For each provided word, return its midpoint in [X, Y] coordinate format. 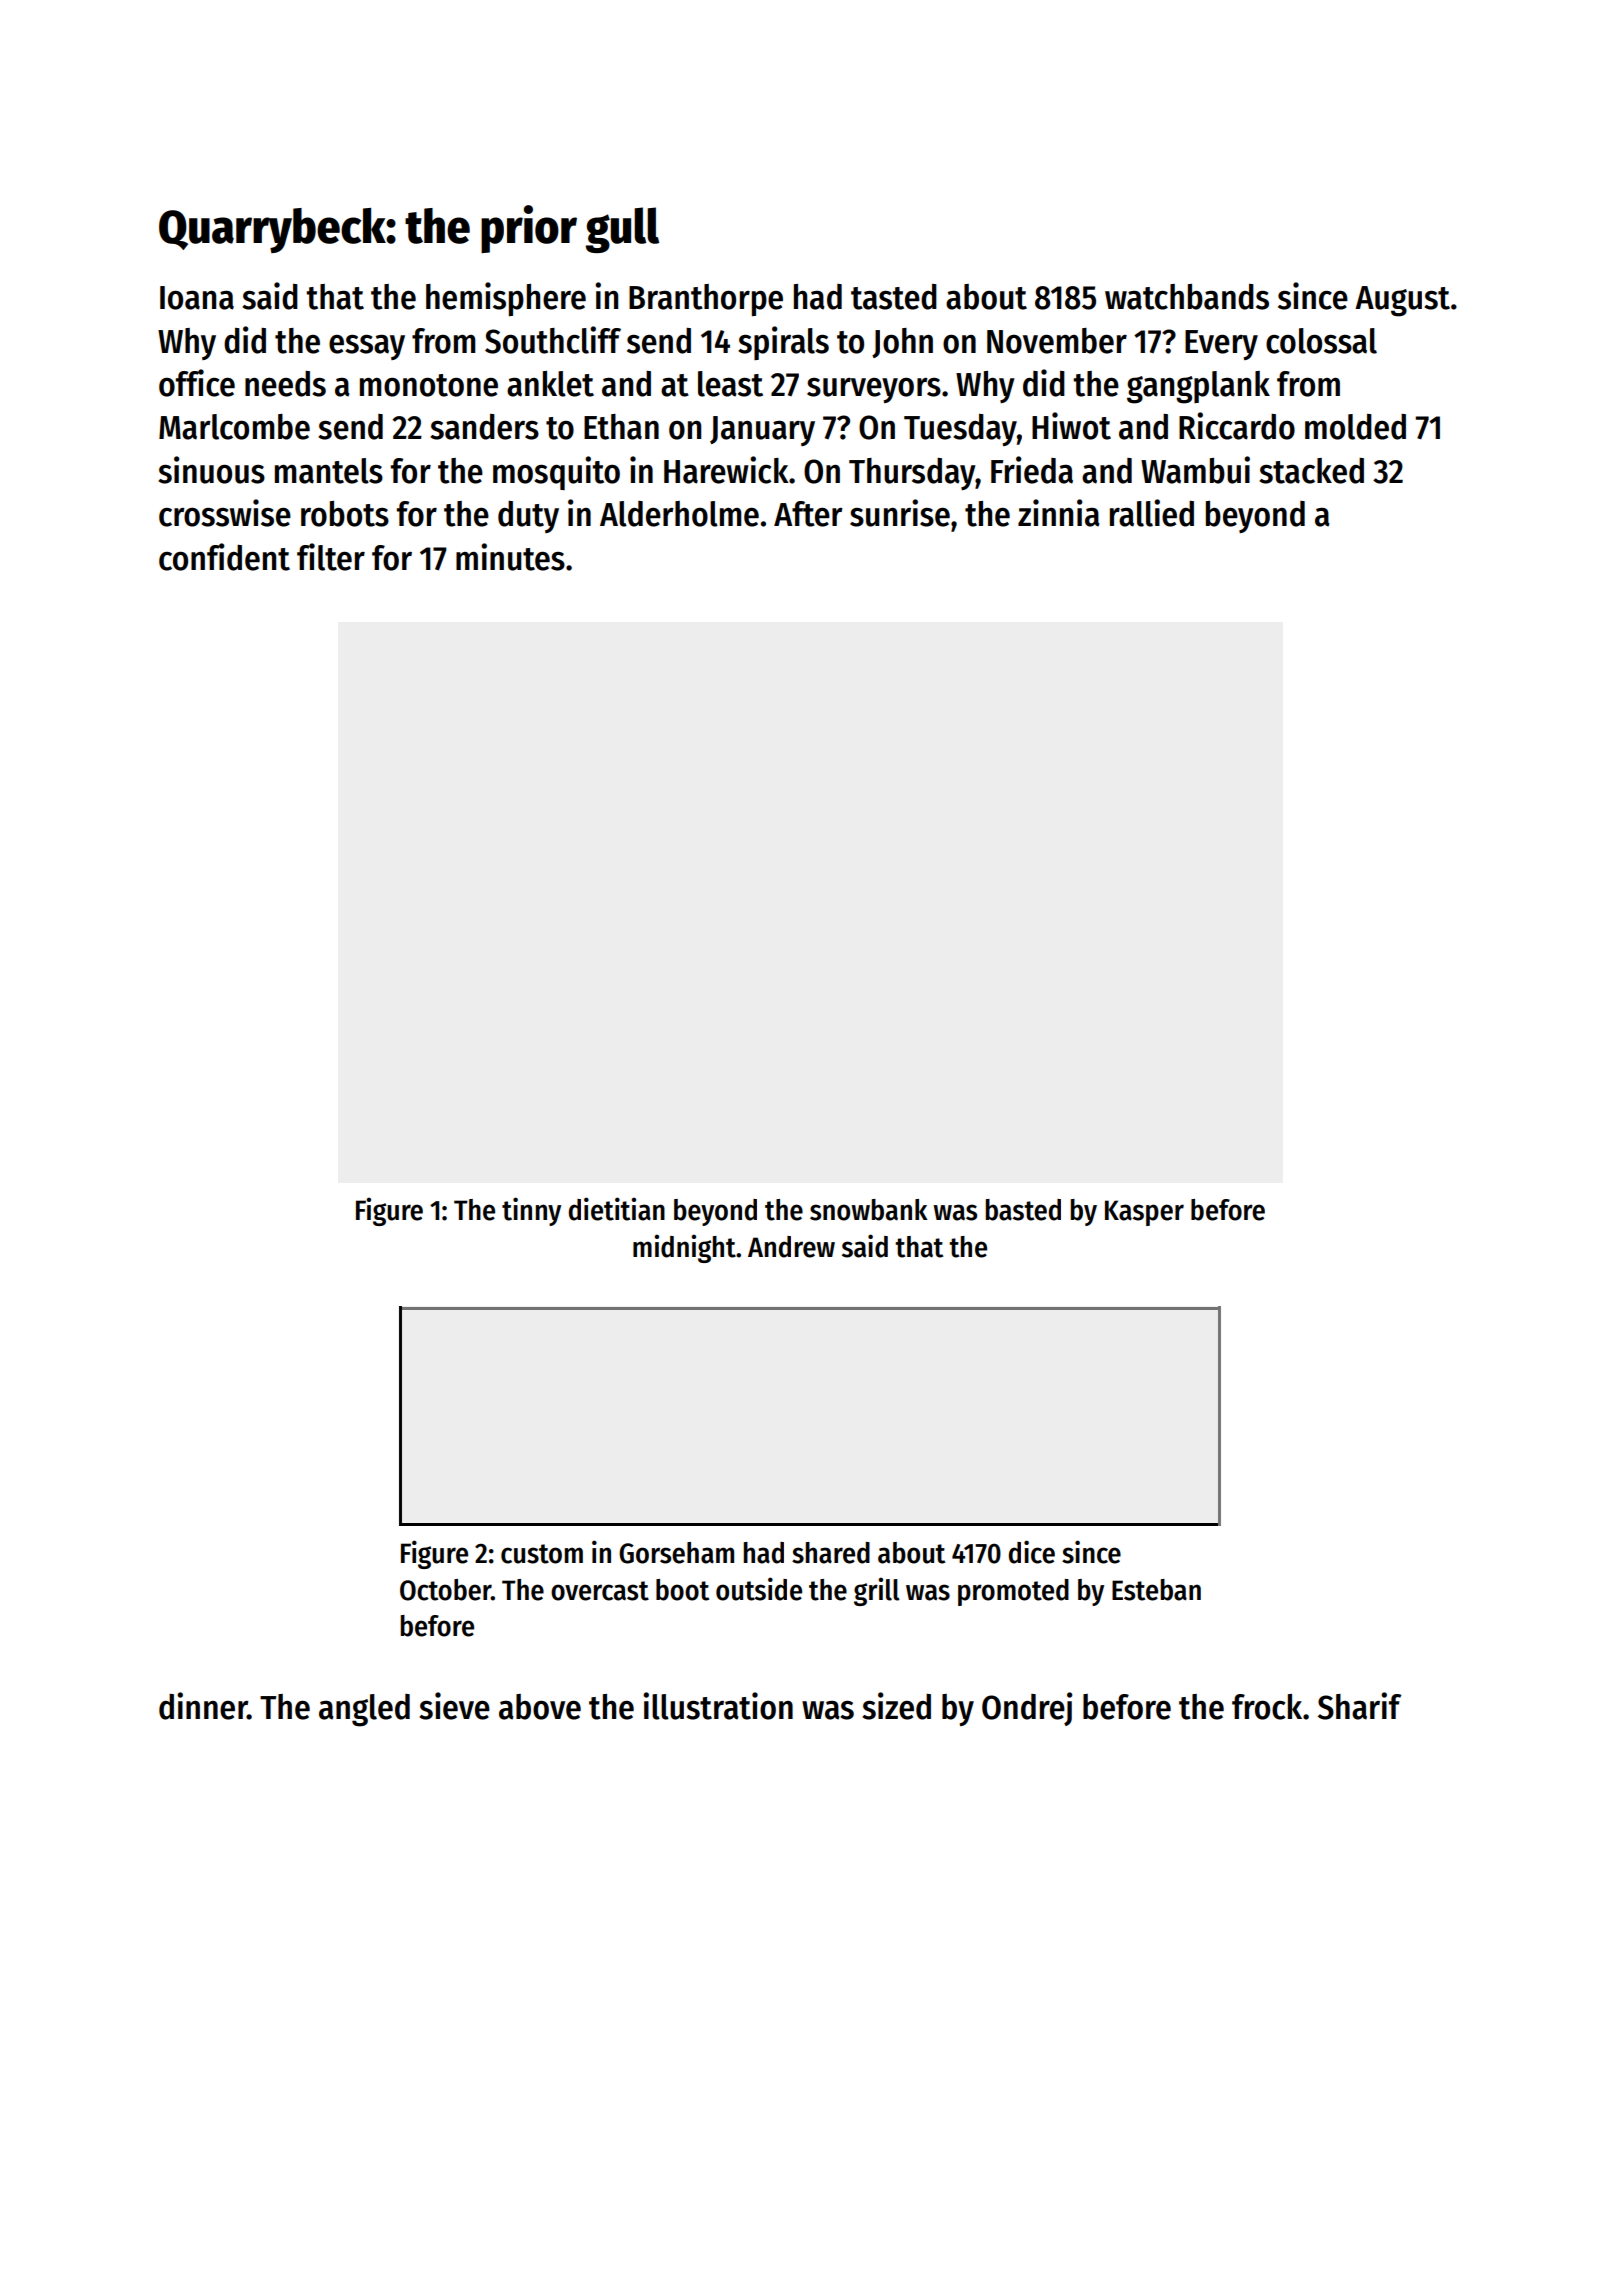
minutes [510, 557]
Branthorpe [706, 300]
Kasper [1144, 1213]
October [445, 1590]
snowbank [869, 1210]
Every [1221, 345]
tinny [531, 1211]
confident [224, 557]
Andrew [791, 1247]
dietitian [616, 1209]
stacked [1311, 471]
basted [1023, 1210]
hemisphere [506, 299]
